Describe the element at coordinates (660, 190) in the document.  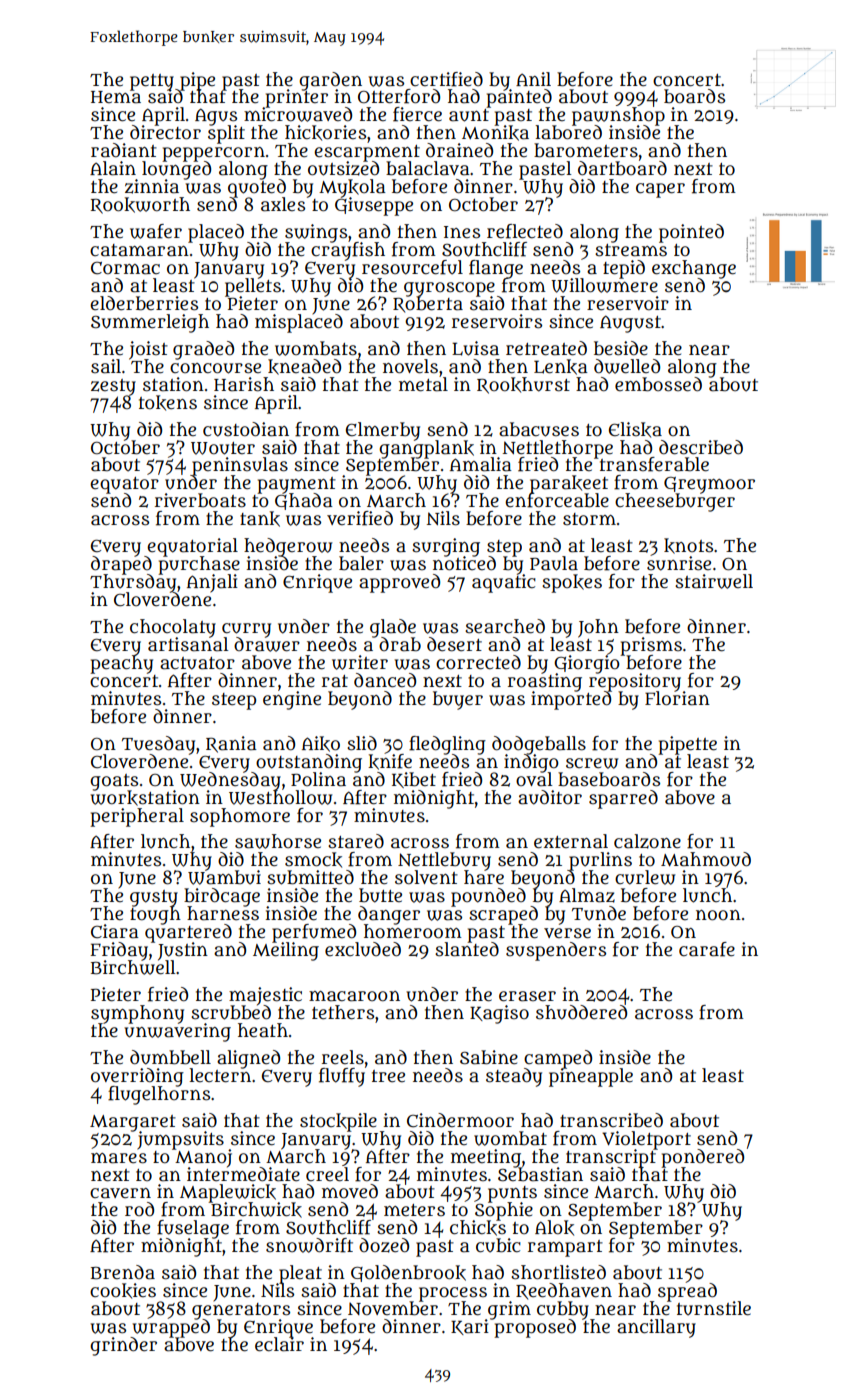
I see `caper` at that location.
